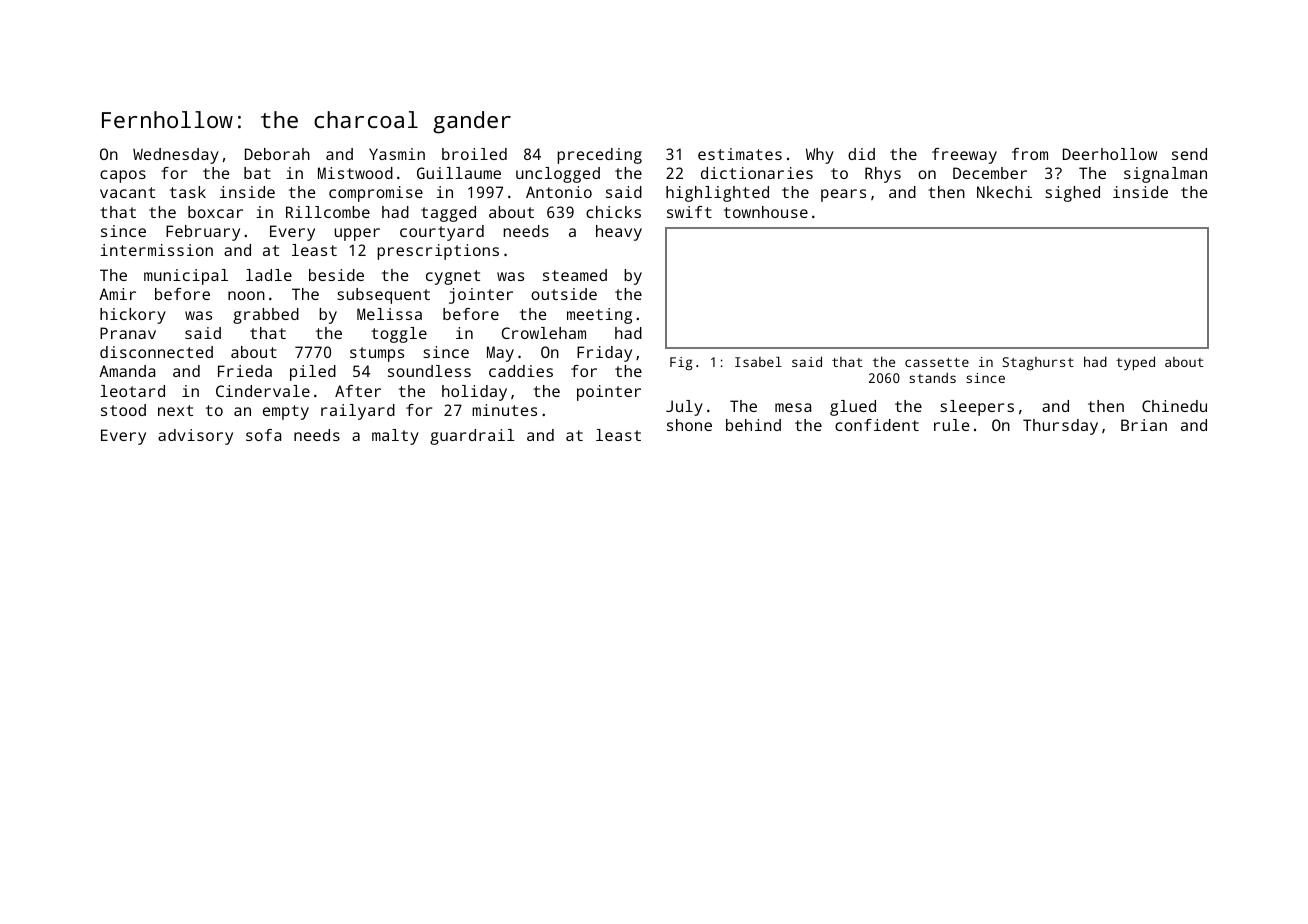  I want to click on capos, so click(123, 176).
